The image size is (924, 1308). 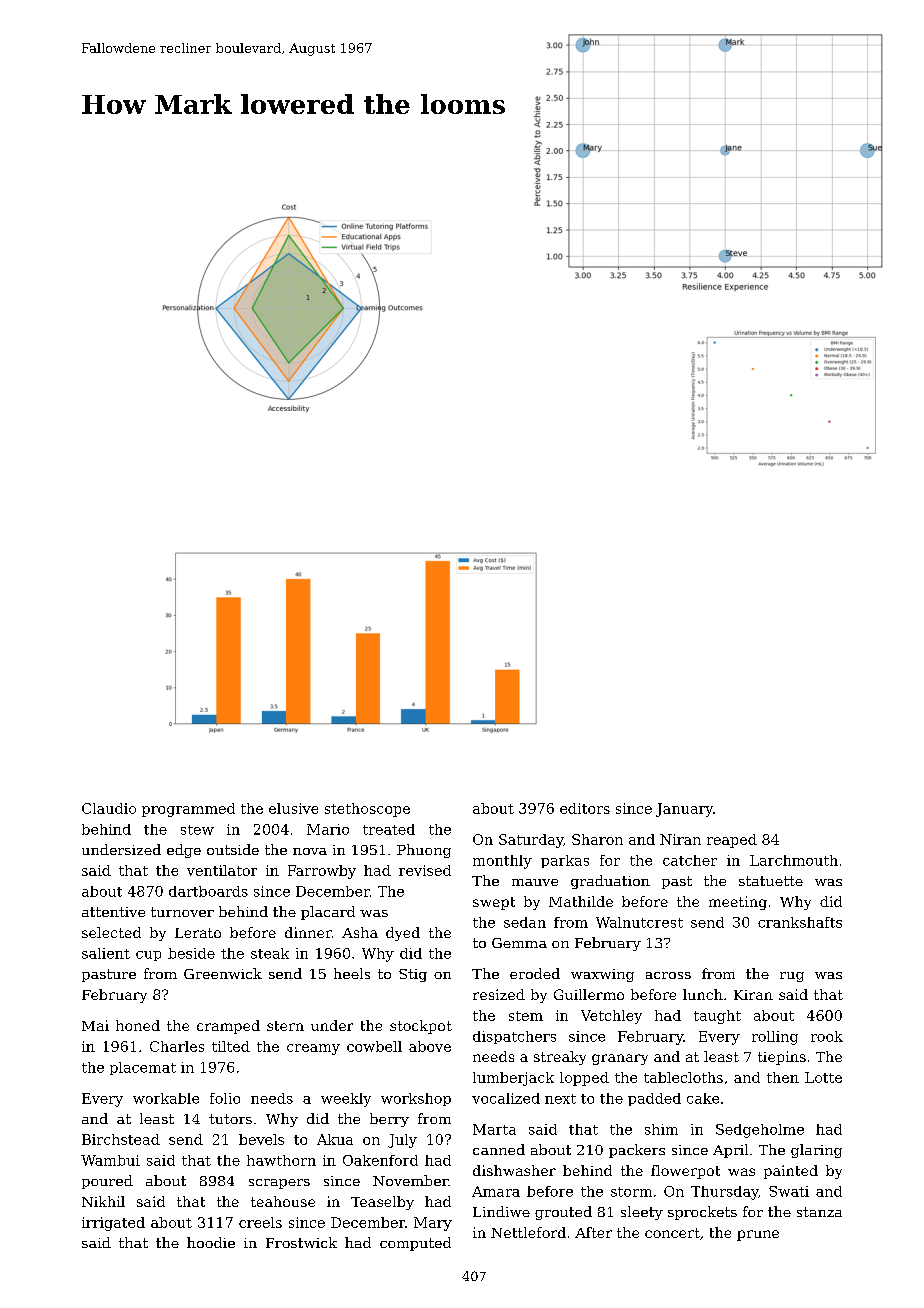 I want to click on crankshafts, so click(x=800, y=922).
